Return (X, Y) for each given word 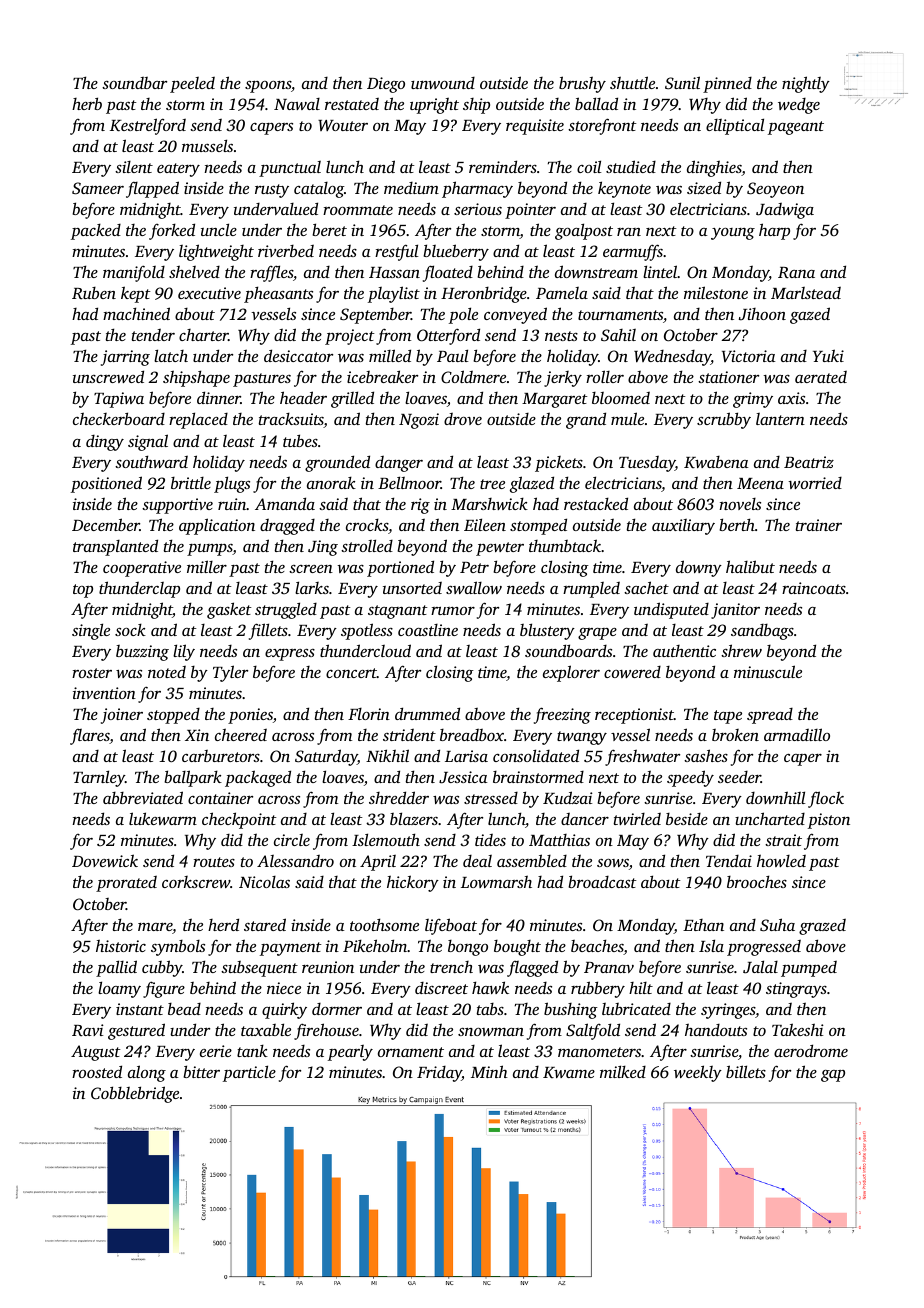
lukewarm (163, 818)
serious (478, 209)
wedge (799, 106)
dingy (105, 443)
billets (746, 1071)
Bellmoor (409, 482)
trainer (819, 525)
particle (249, 1073)
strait (783, 840)
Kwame (569, 1072)
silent (134, 167)
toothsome (384, 924)
